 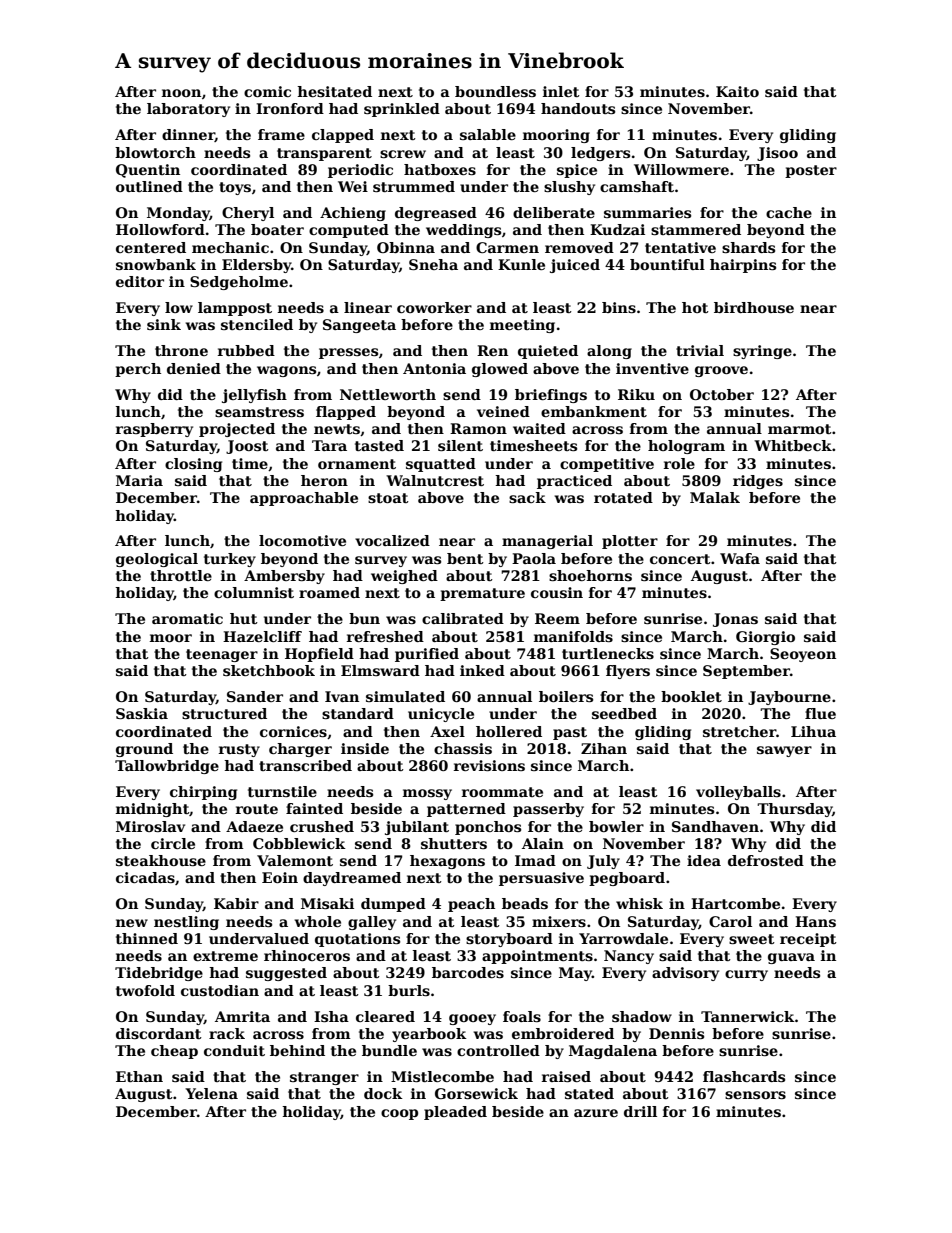 What do you see at coordinates (495, 91) in the screenshot?
I see `boundless` at bounding box center [495, 91].
